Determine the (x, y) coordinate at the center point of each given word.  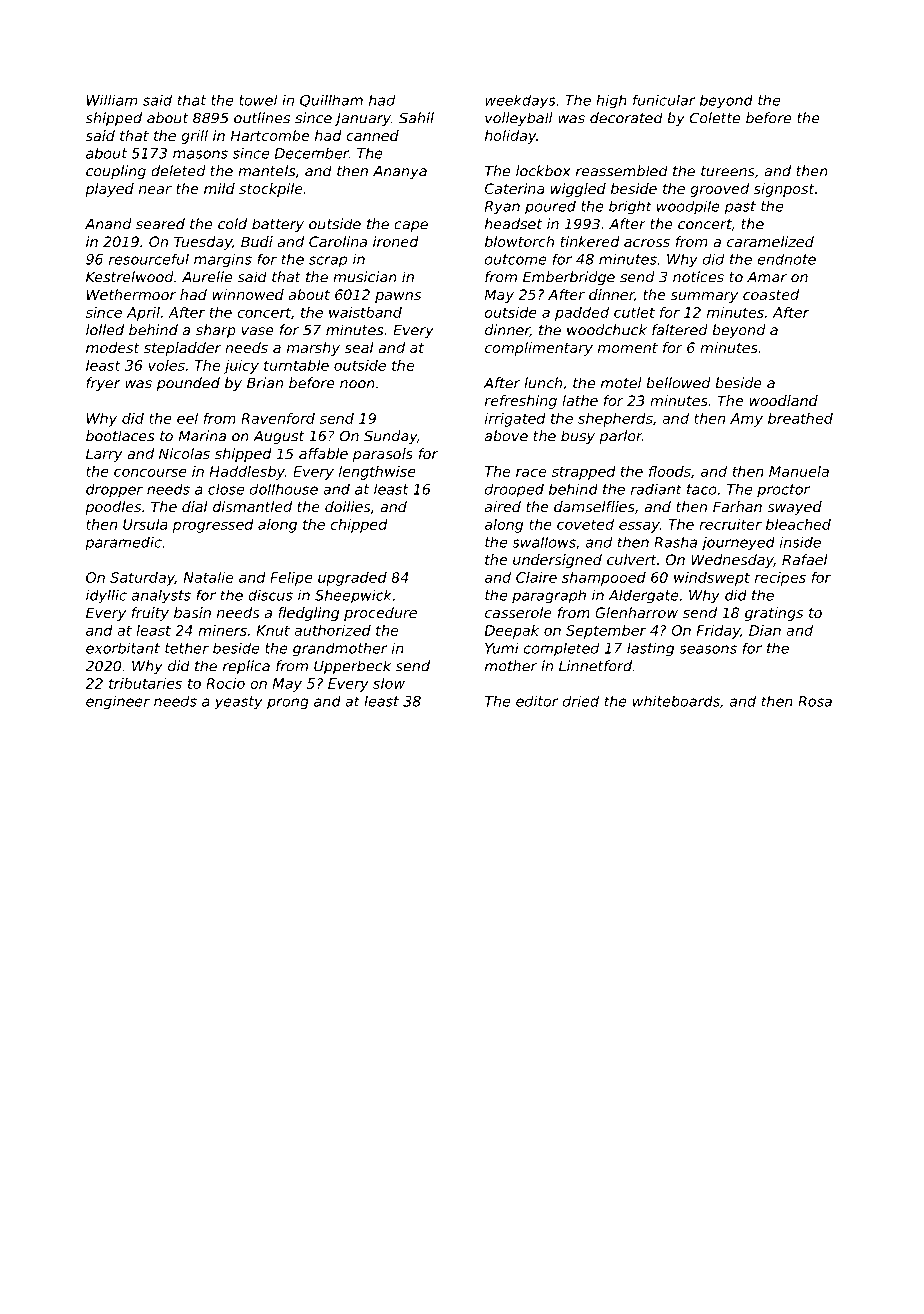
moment (628, 348)
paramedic (123, 543)
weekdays (520, 102)
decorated (626, 118)
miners (222, 630)
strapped (584, 473)
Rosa (815, 701)
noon (357, 384)
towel (258, 100)
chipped (359, 526)
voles (166, 365)
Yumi (502, 648)
